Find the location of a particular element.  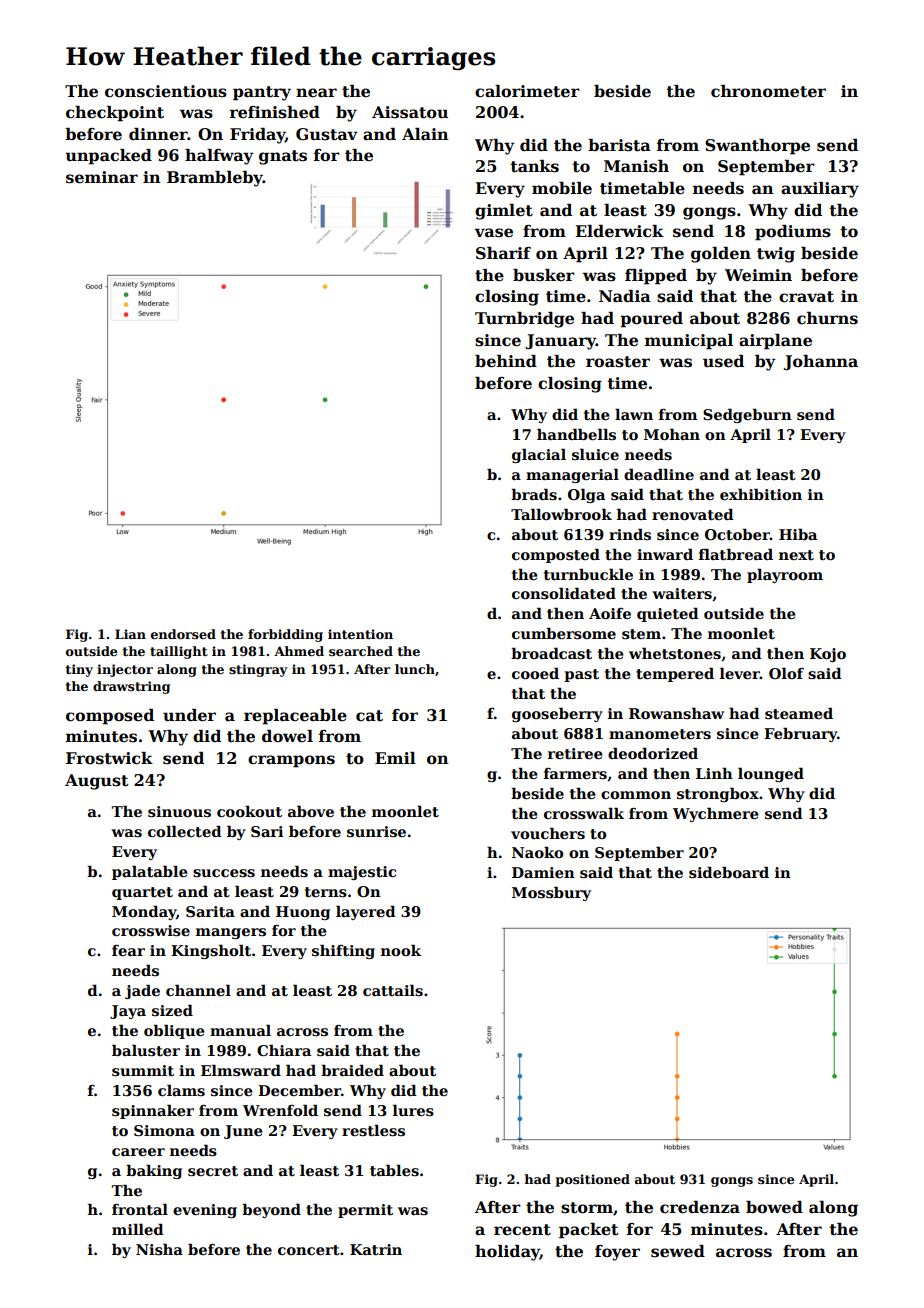

composed is located at coordinates (110, 717).
